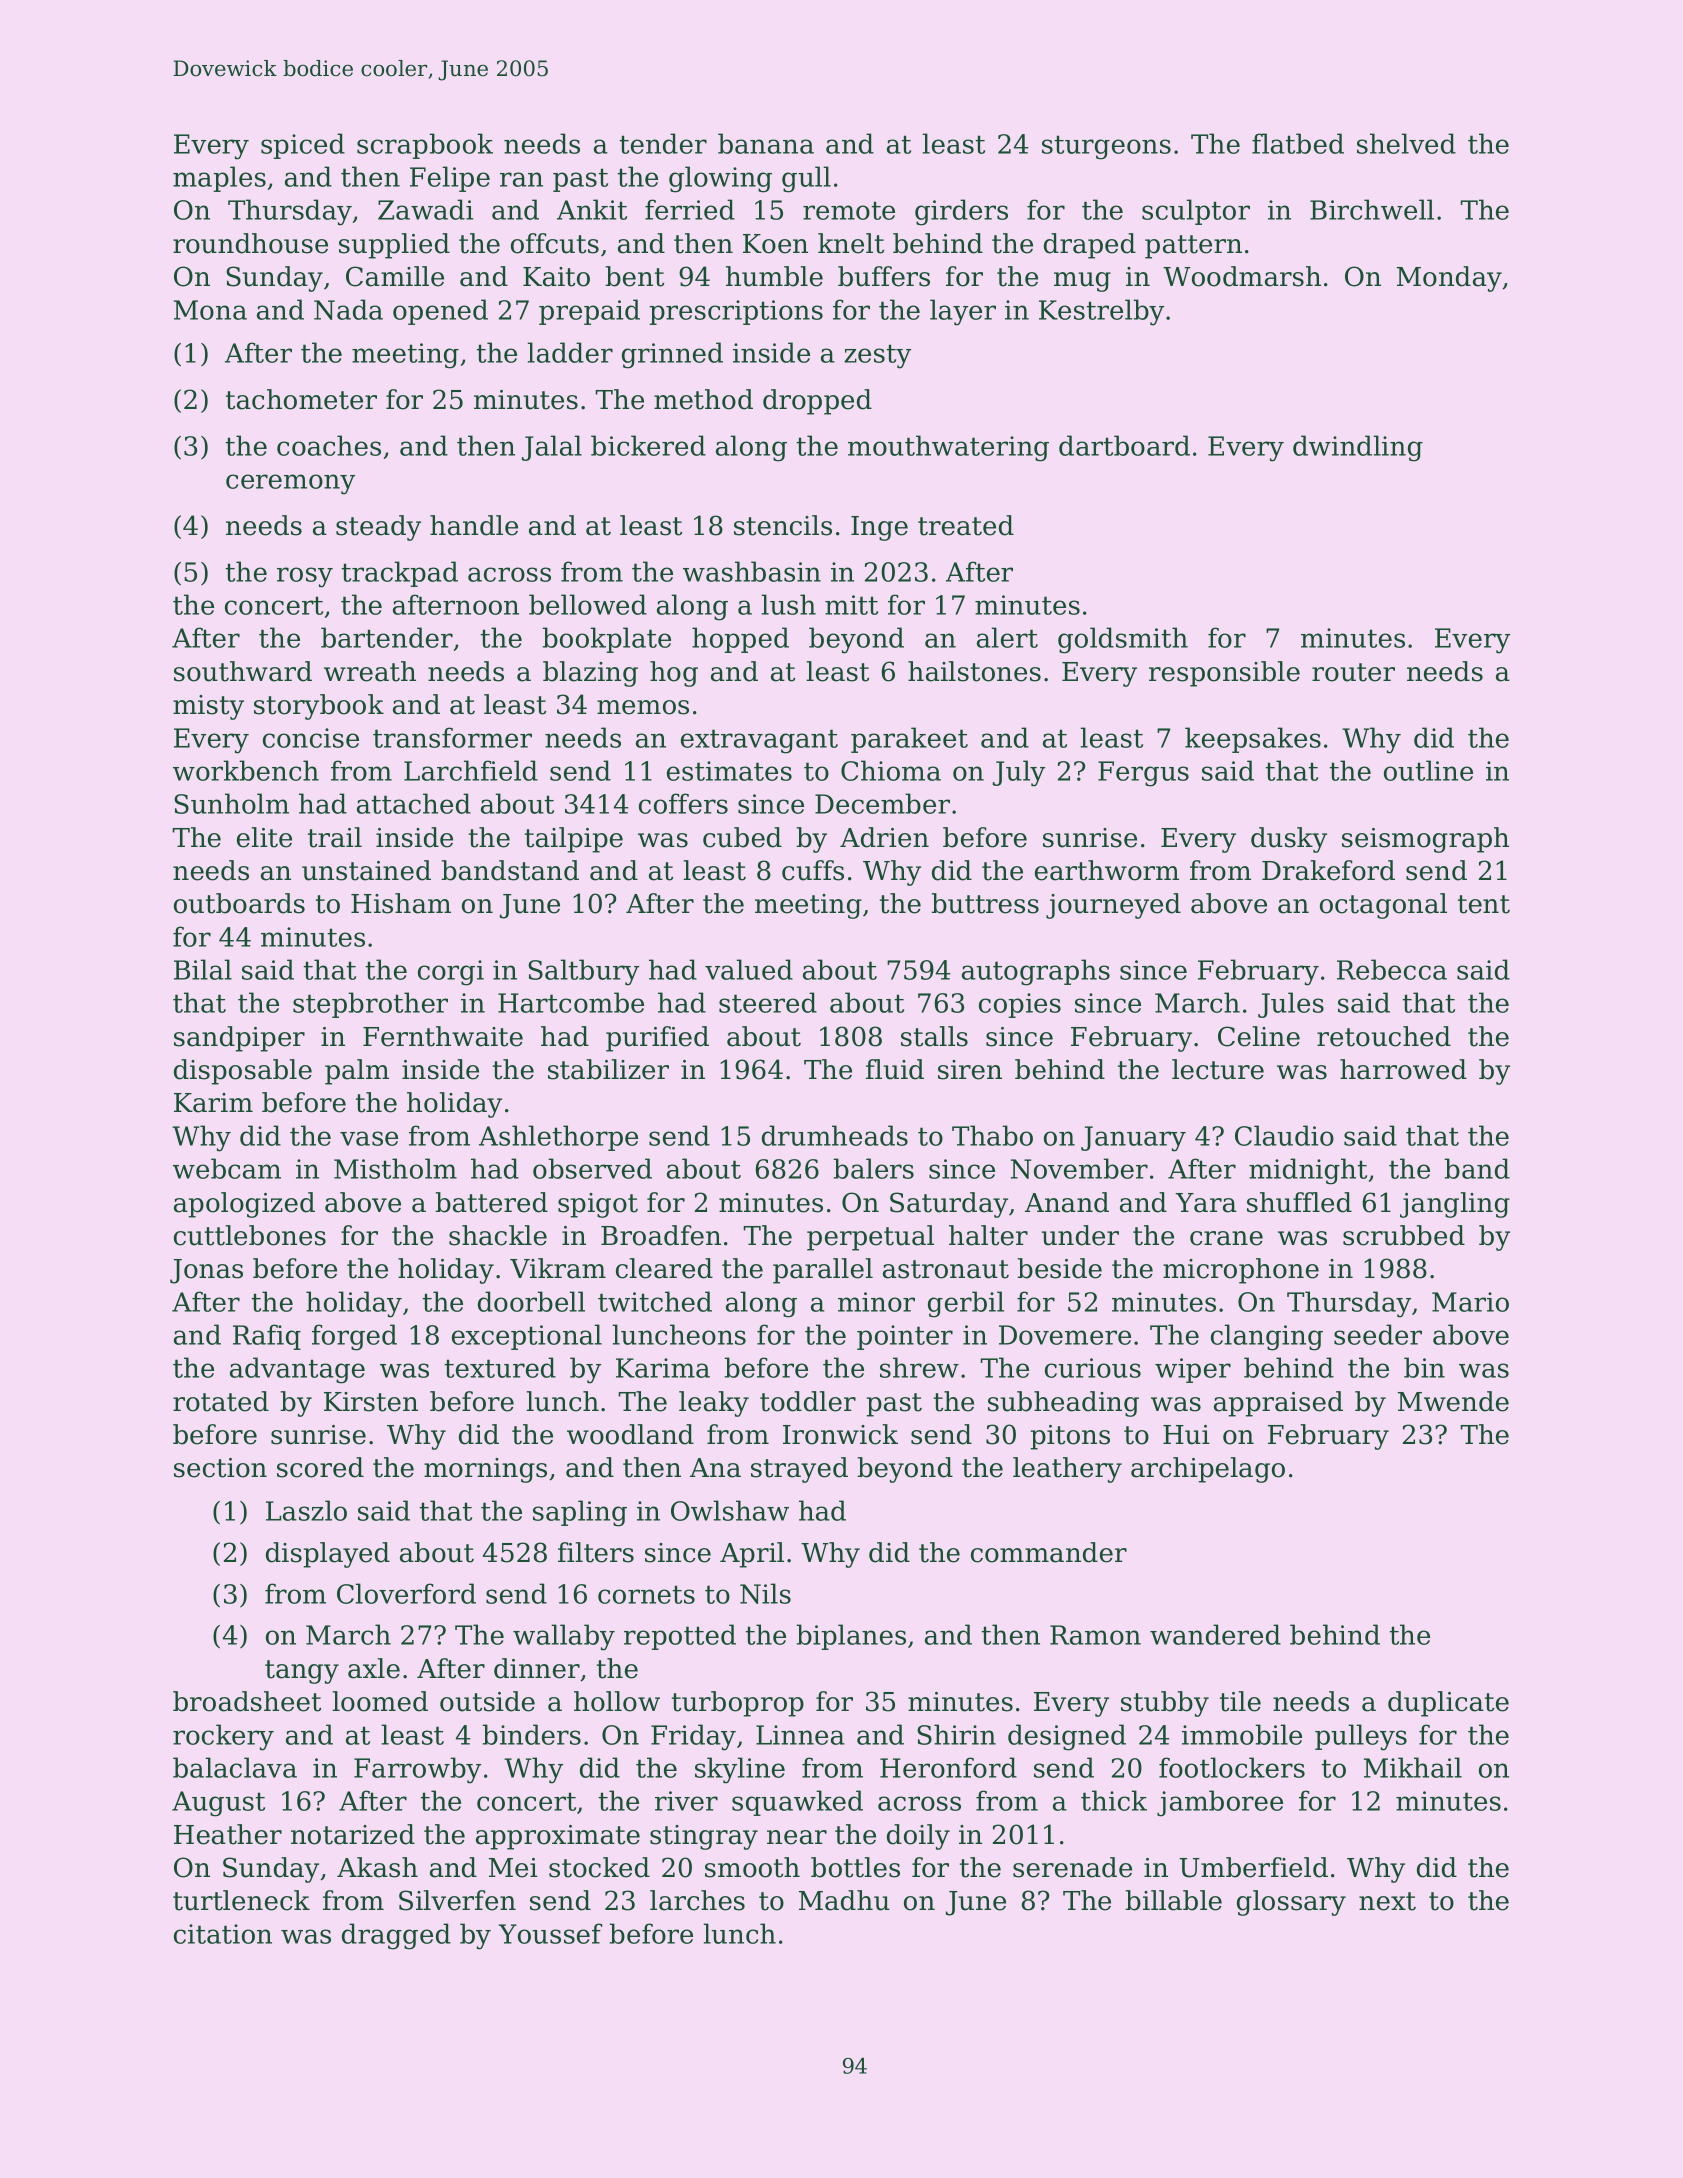 This screenshot has width=1683, height=2178. What do you see at coordinates (395, 1168) in the screenshot?
I see `Mistholm` at bounding box center [395, 1168].
